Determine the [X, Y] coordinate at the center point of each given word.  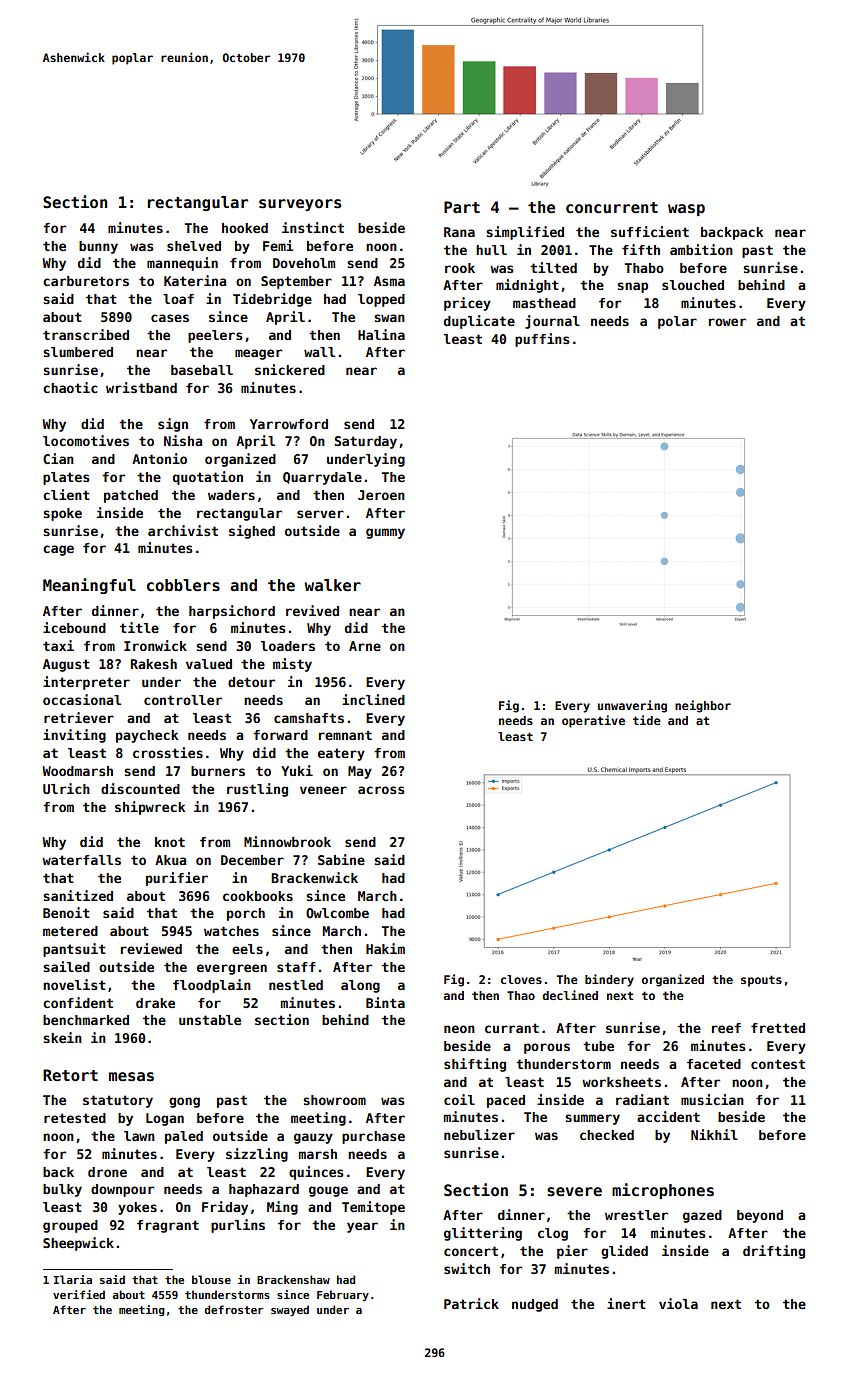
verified [79, 1294]
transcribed [86, 334]
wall [319, 352]
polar [677, 322]
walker [333, 585]
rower [727, 322]
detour [251, 682]
